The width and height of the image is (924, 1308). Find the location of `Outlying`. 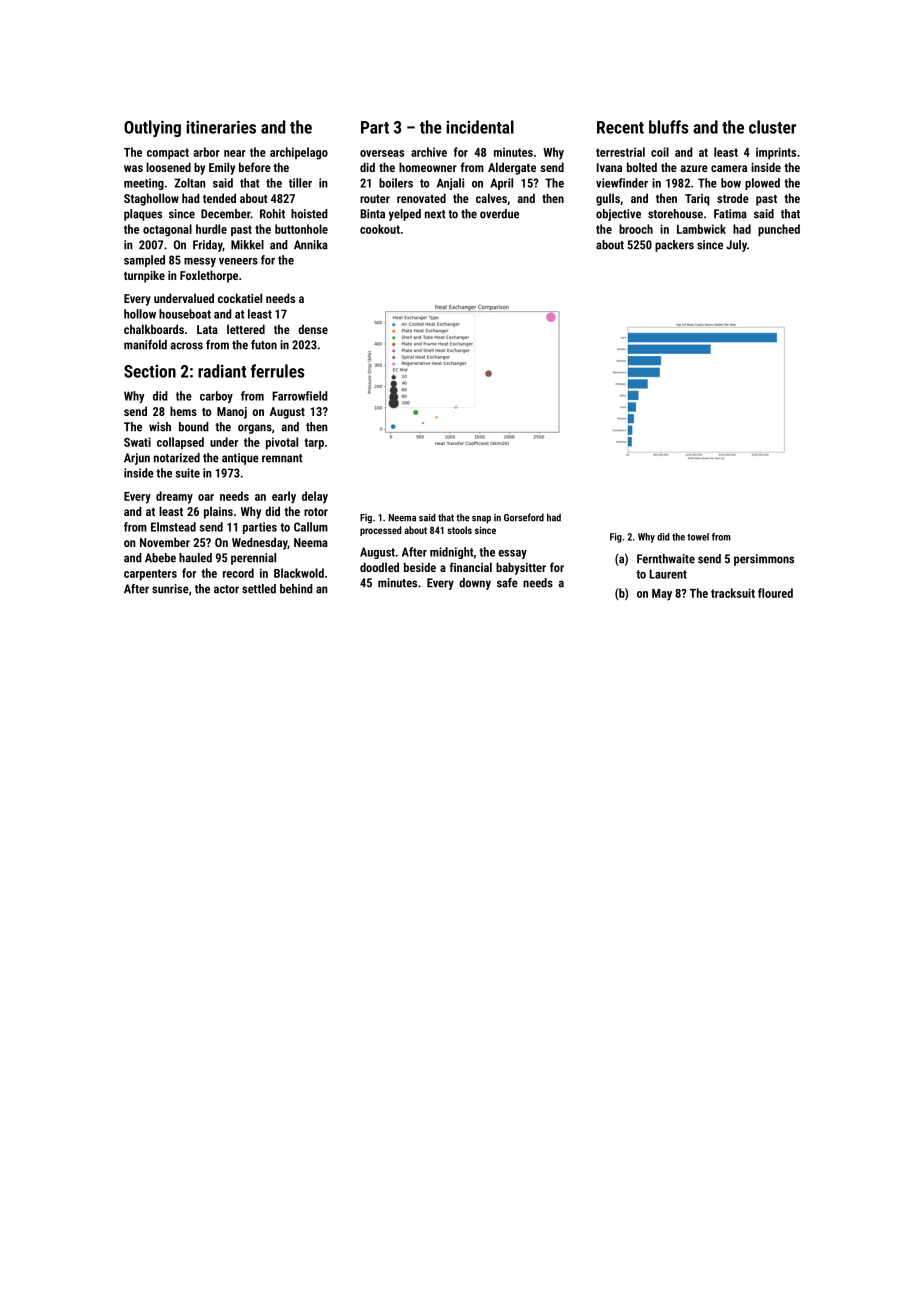

Outlying is located at coordinates (152, 128).
